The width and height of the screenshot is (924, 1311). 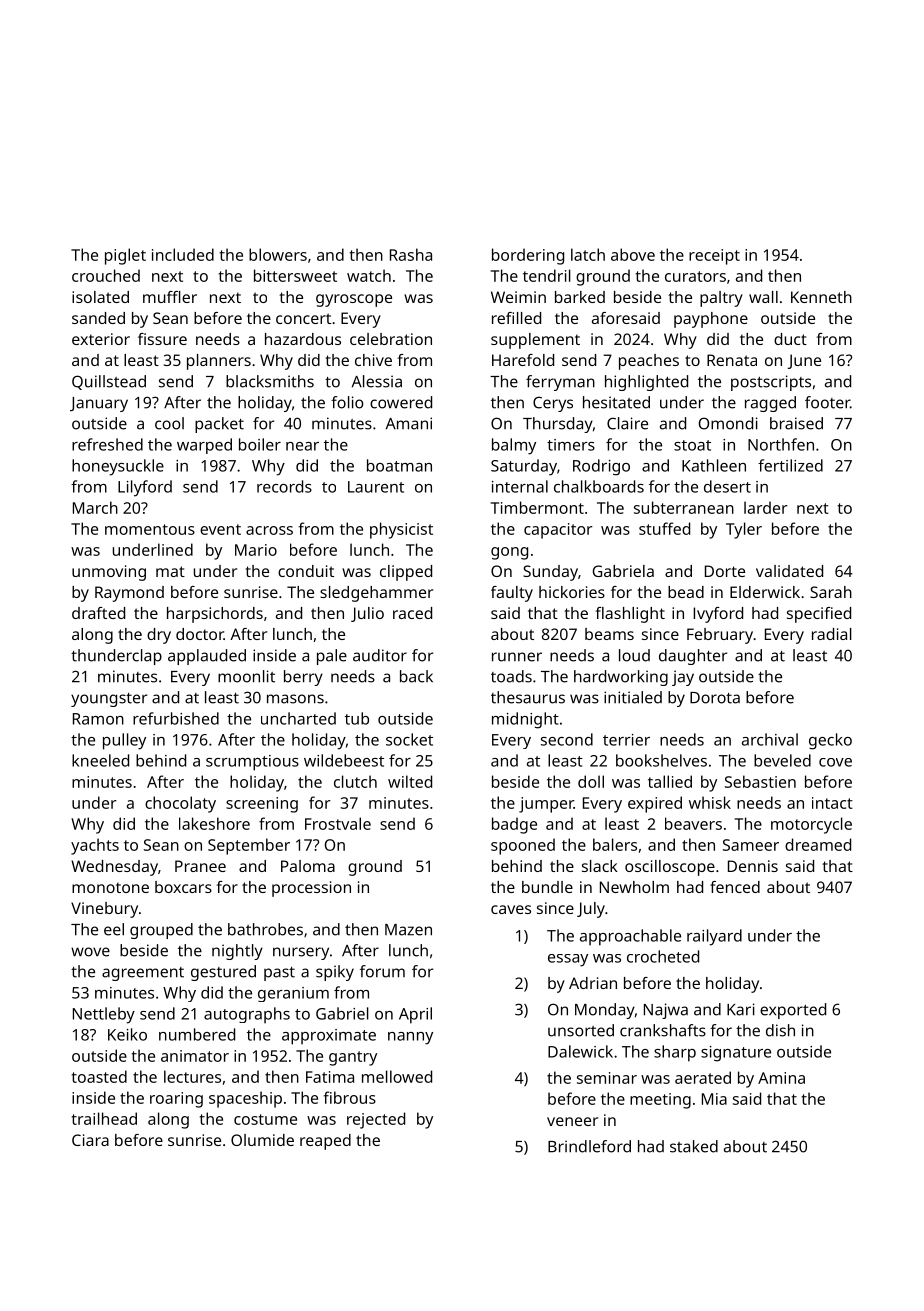 What do you see at coordinates (751, 845) in the screenshot?
I see `Sameer` at bounding box center [751, 845].
